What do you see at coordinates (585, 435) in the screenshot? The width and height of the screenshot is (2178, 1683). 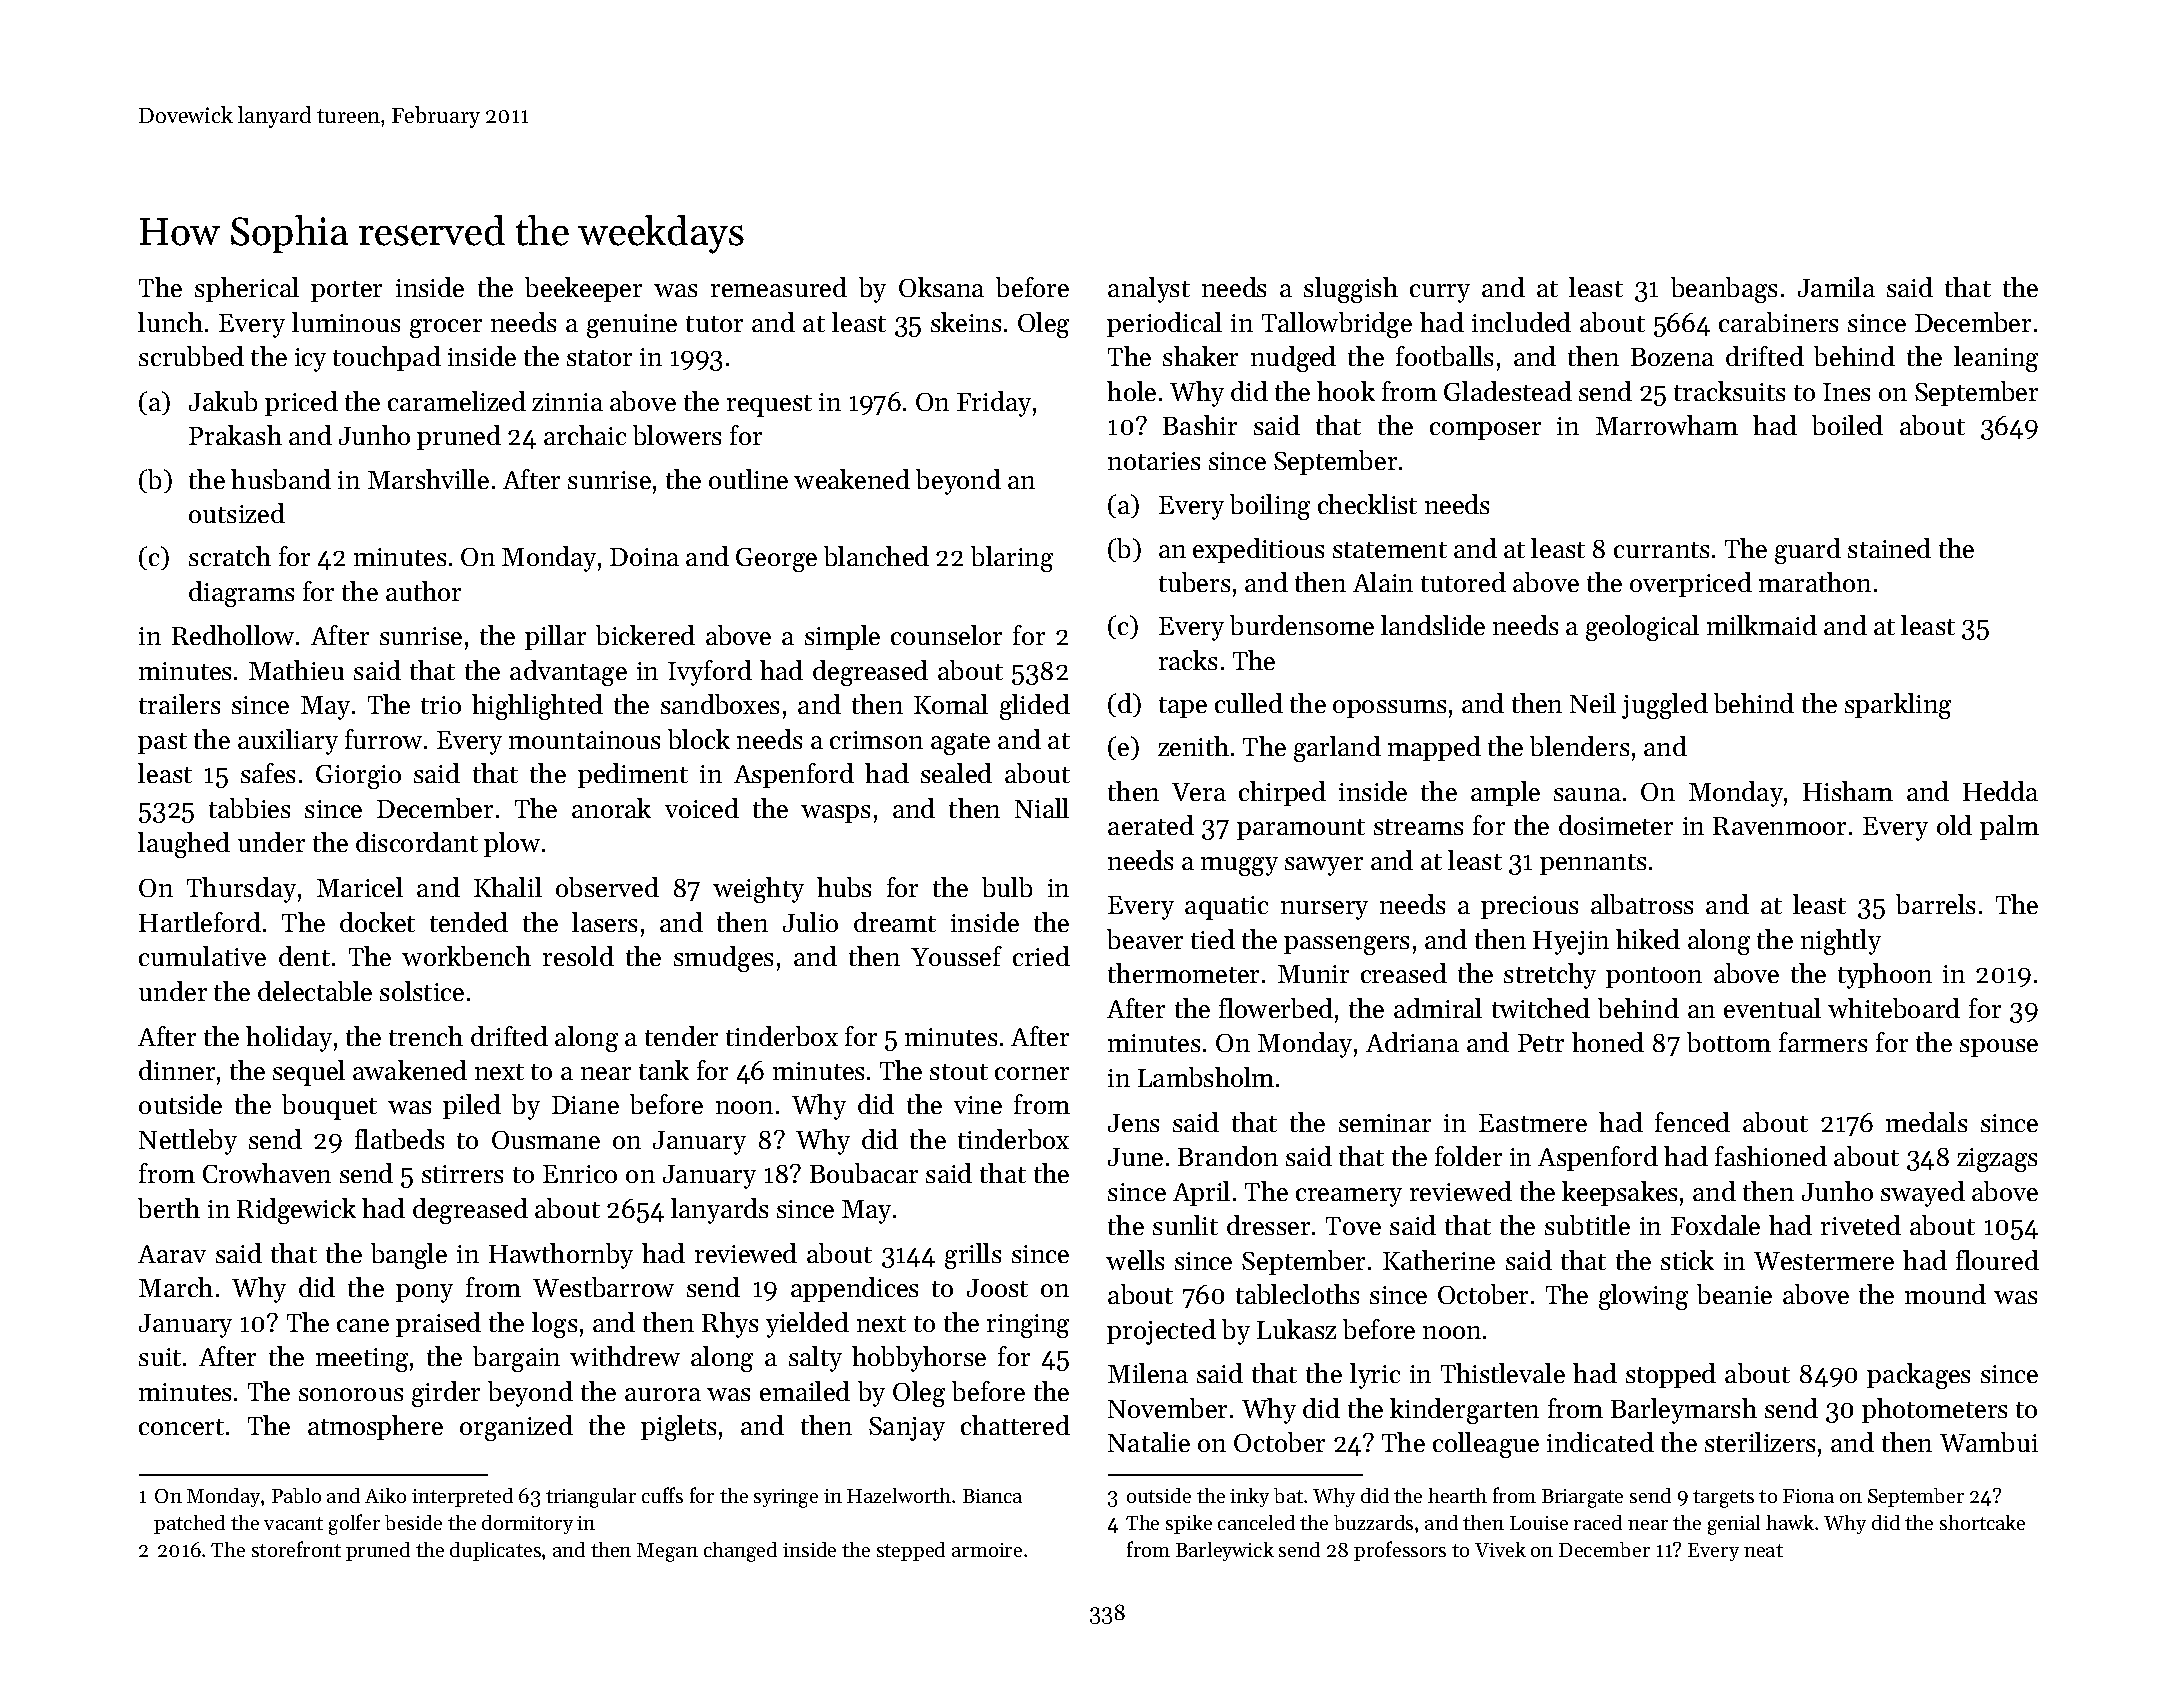 I see `archaic` at bounding box center [585, 435].
